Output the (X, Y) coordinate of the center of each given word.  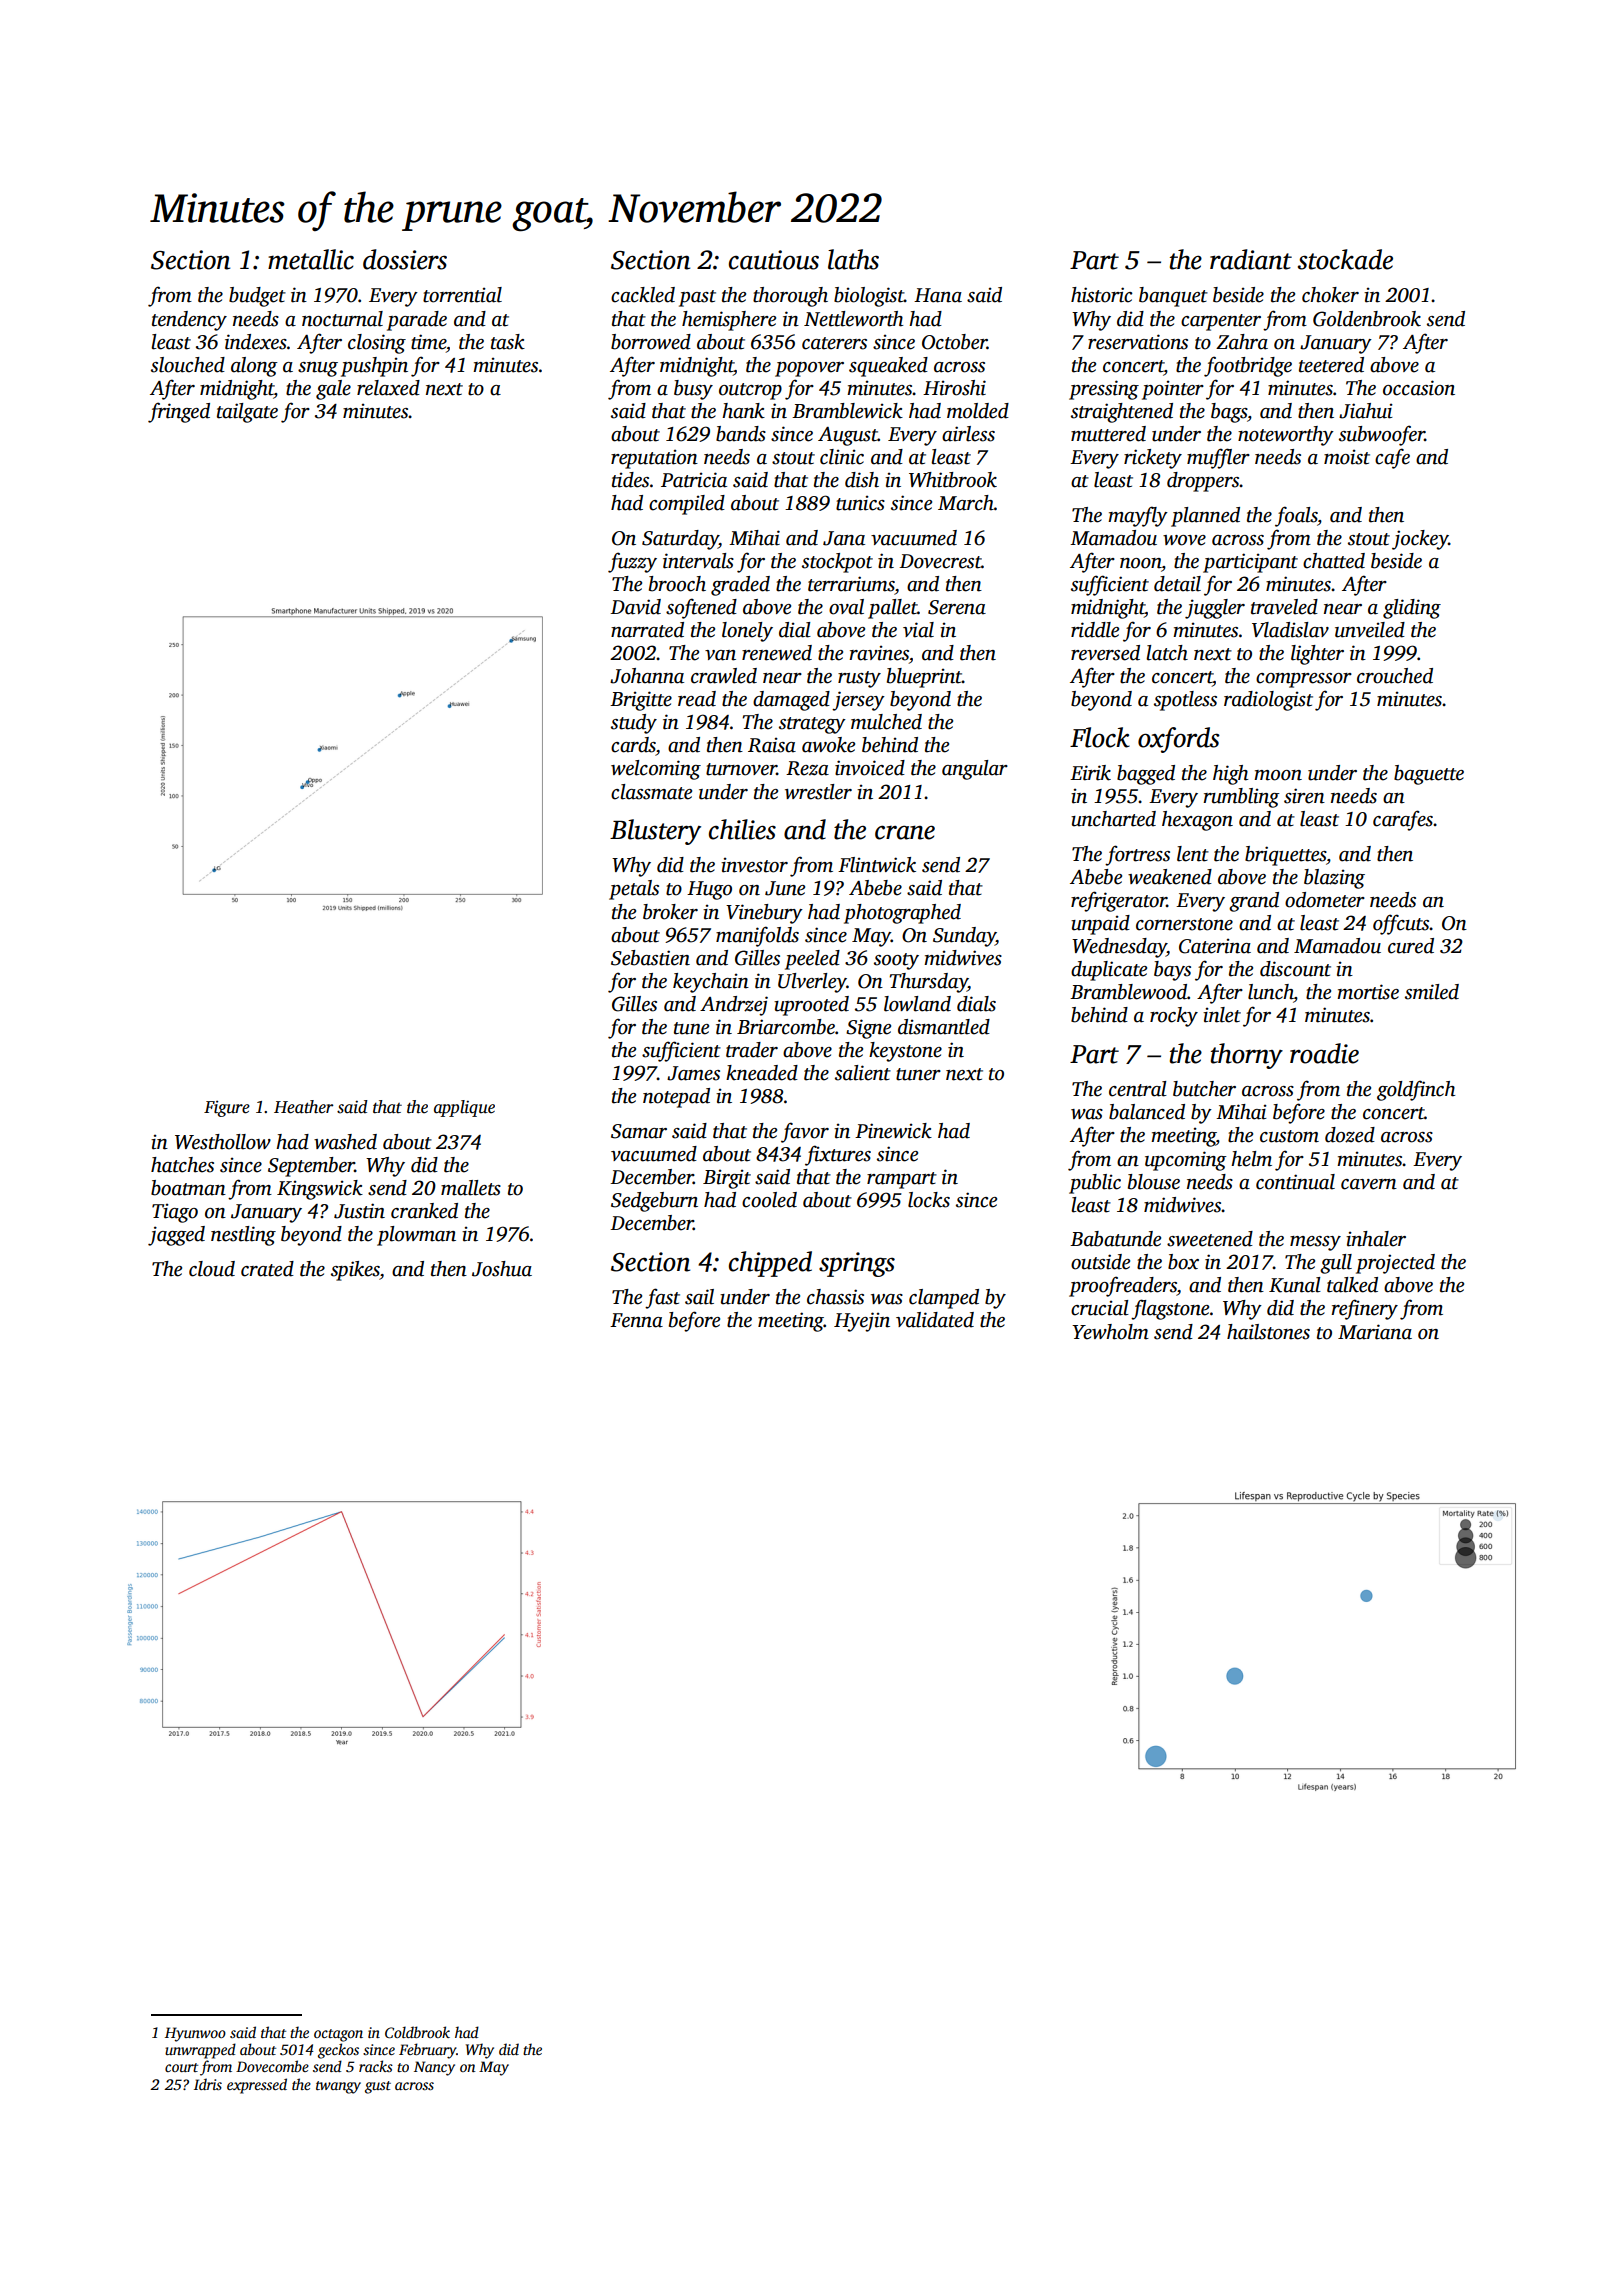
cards (633, 745)
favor (805, 1132)
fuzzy (632, 562)
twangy (338, 2087)
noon (1140, 563)
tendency (189, 321)
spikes (355, 1271)
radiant (1251, 259)
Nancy (434, 2068)
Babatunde (1115, 1239)
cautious (774, 260)
